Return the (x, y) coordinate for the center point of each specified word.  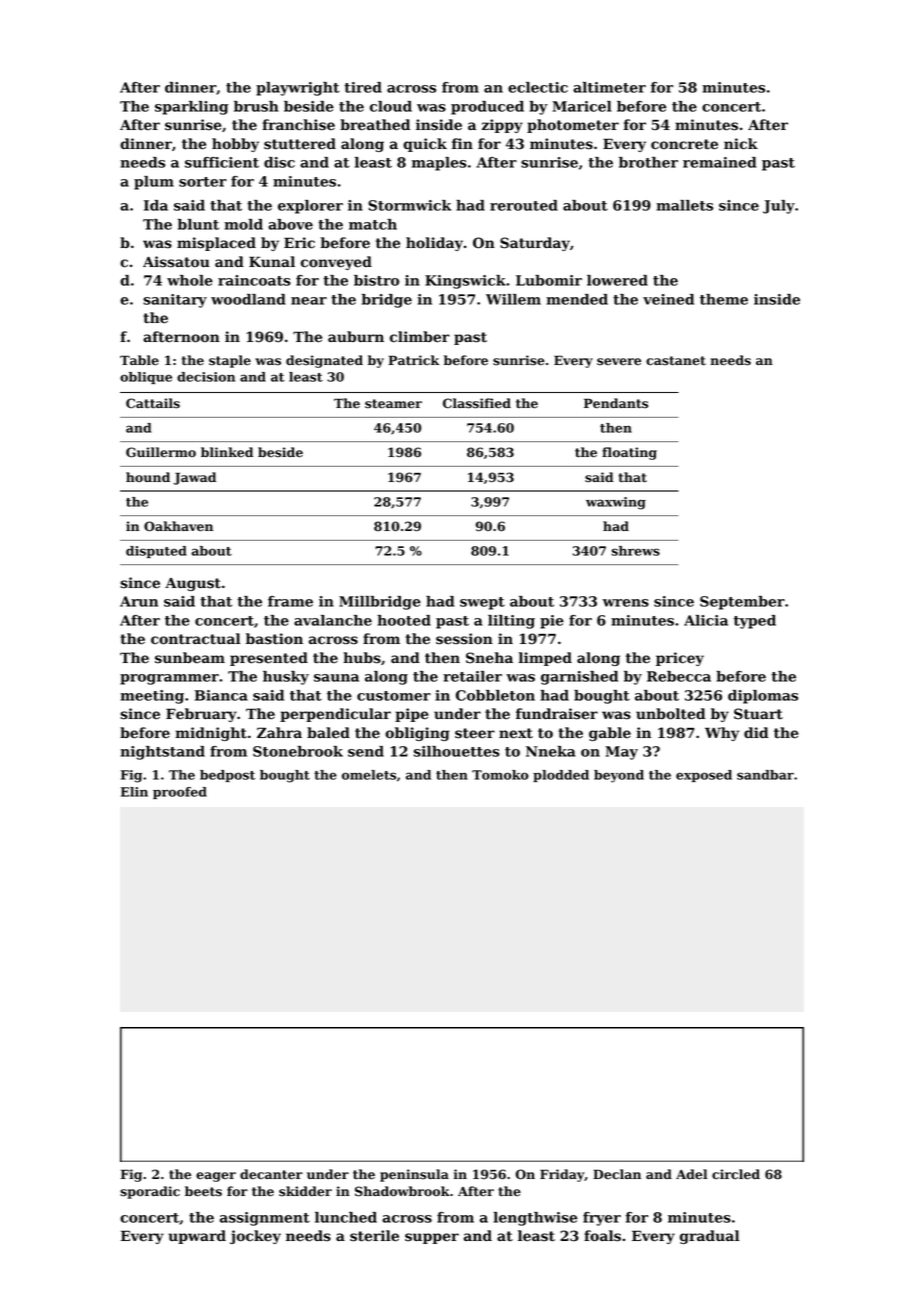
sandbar (765, 775)
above (290, 224)
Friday (562, 1175)
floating (629, 453)
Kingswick (465, 282)
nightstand (162, 753)
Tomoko (500, 775)
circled (736, 1174)
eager (216, 1177)
